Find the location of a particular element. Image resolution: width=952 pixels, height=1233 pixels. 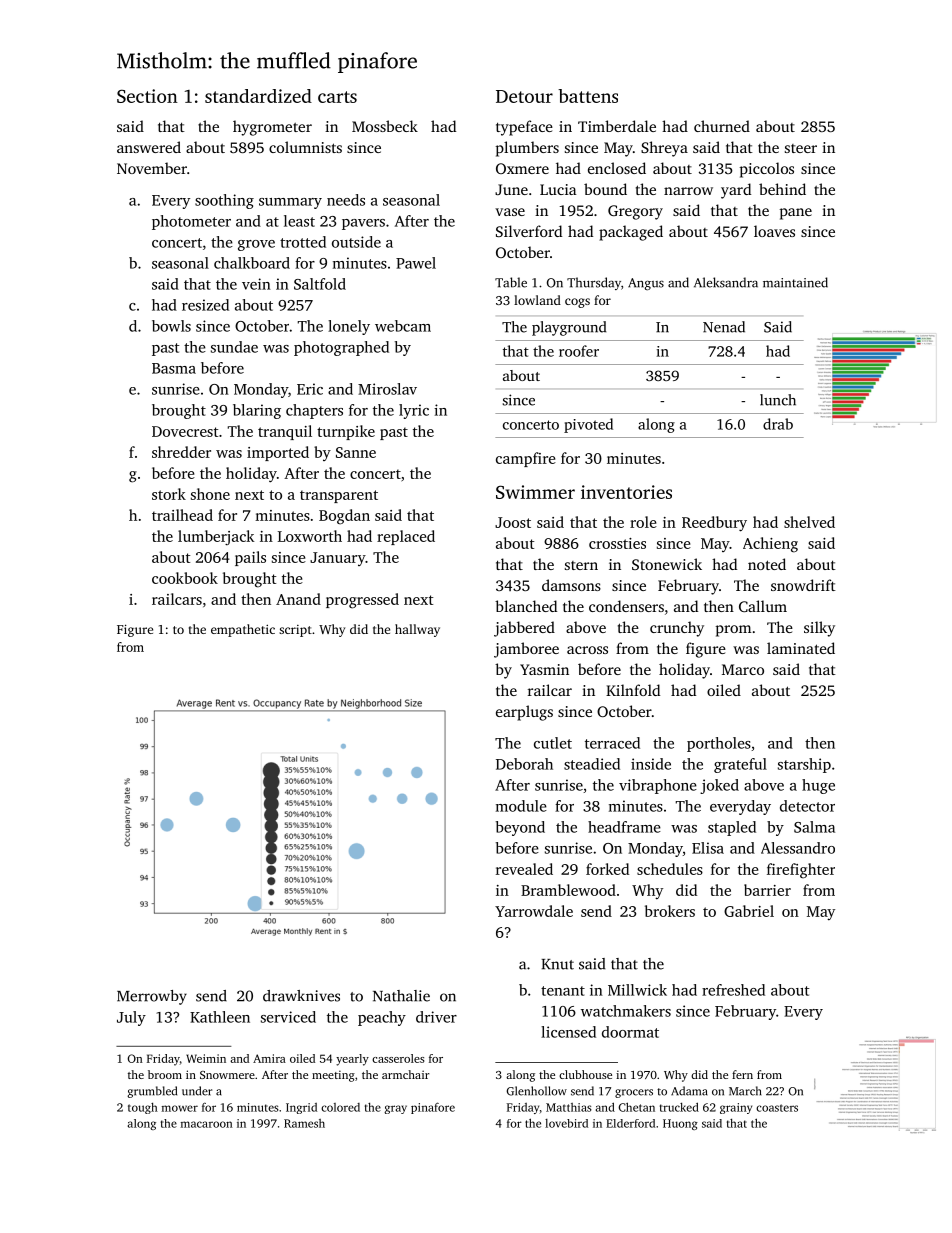

prom is located at coordinates (733, 631).
